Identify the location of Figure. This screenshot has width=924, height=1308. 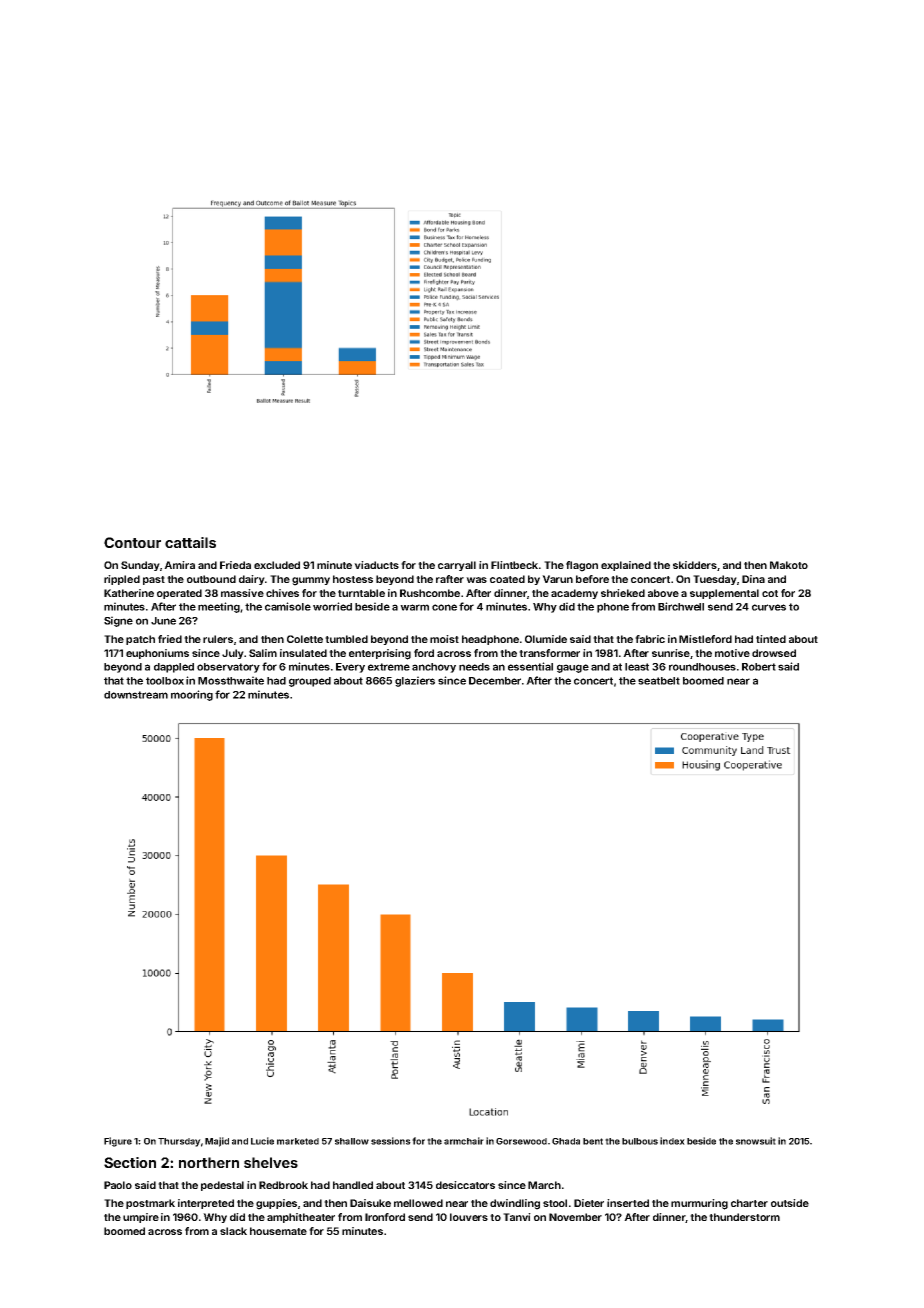
(118, 1142).
